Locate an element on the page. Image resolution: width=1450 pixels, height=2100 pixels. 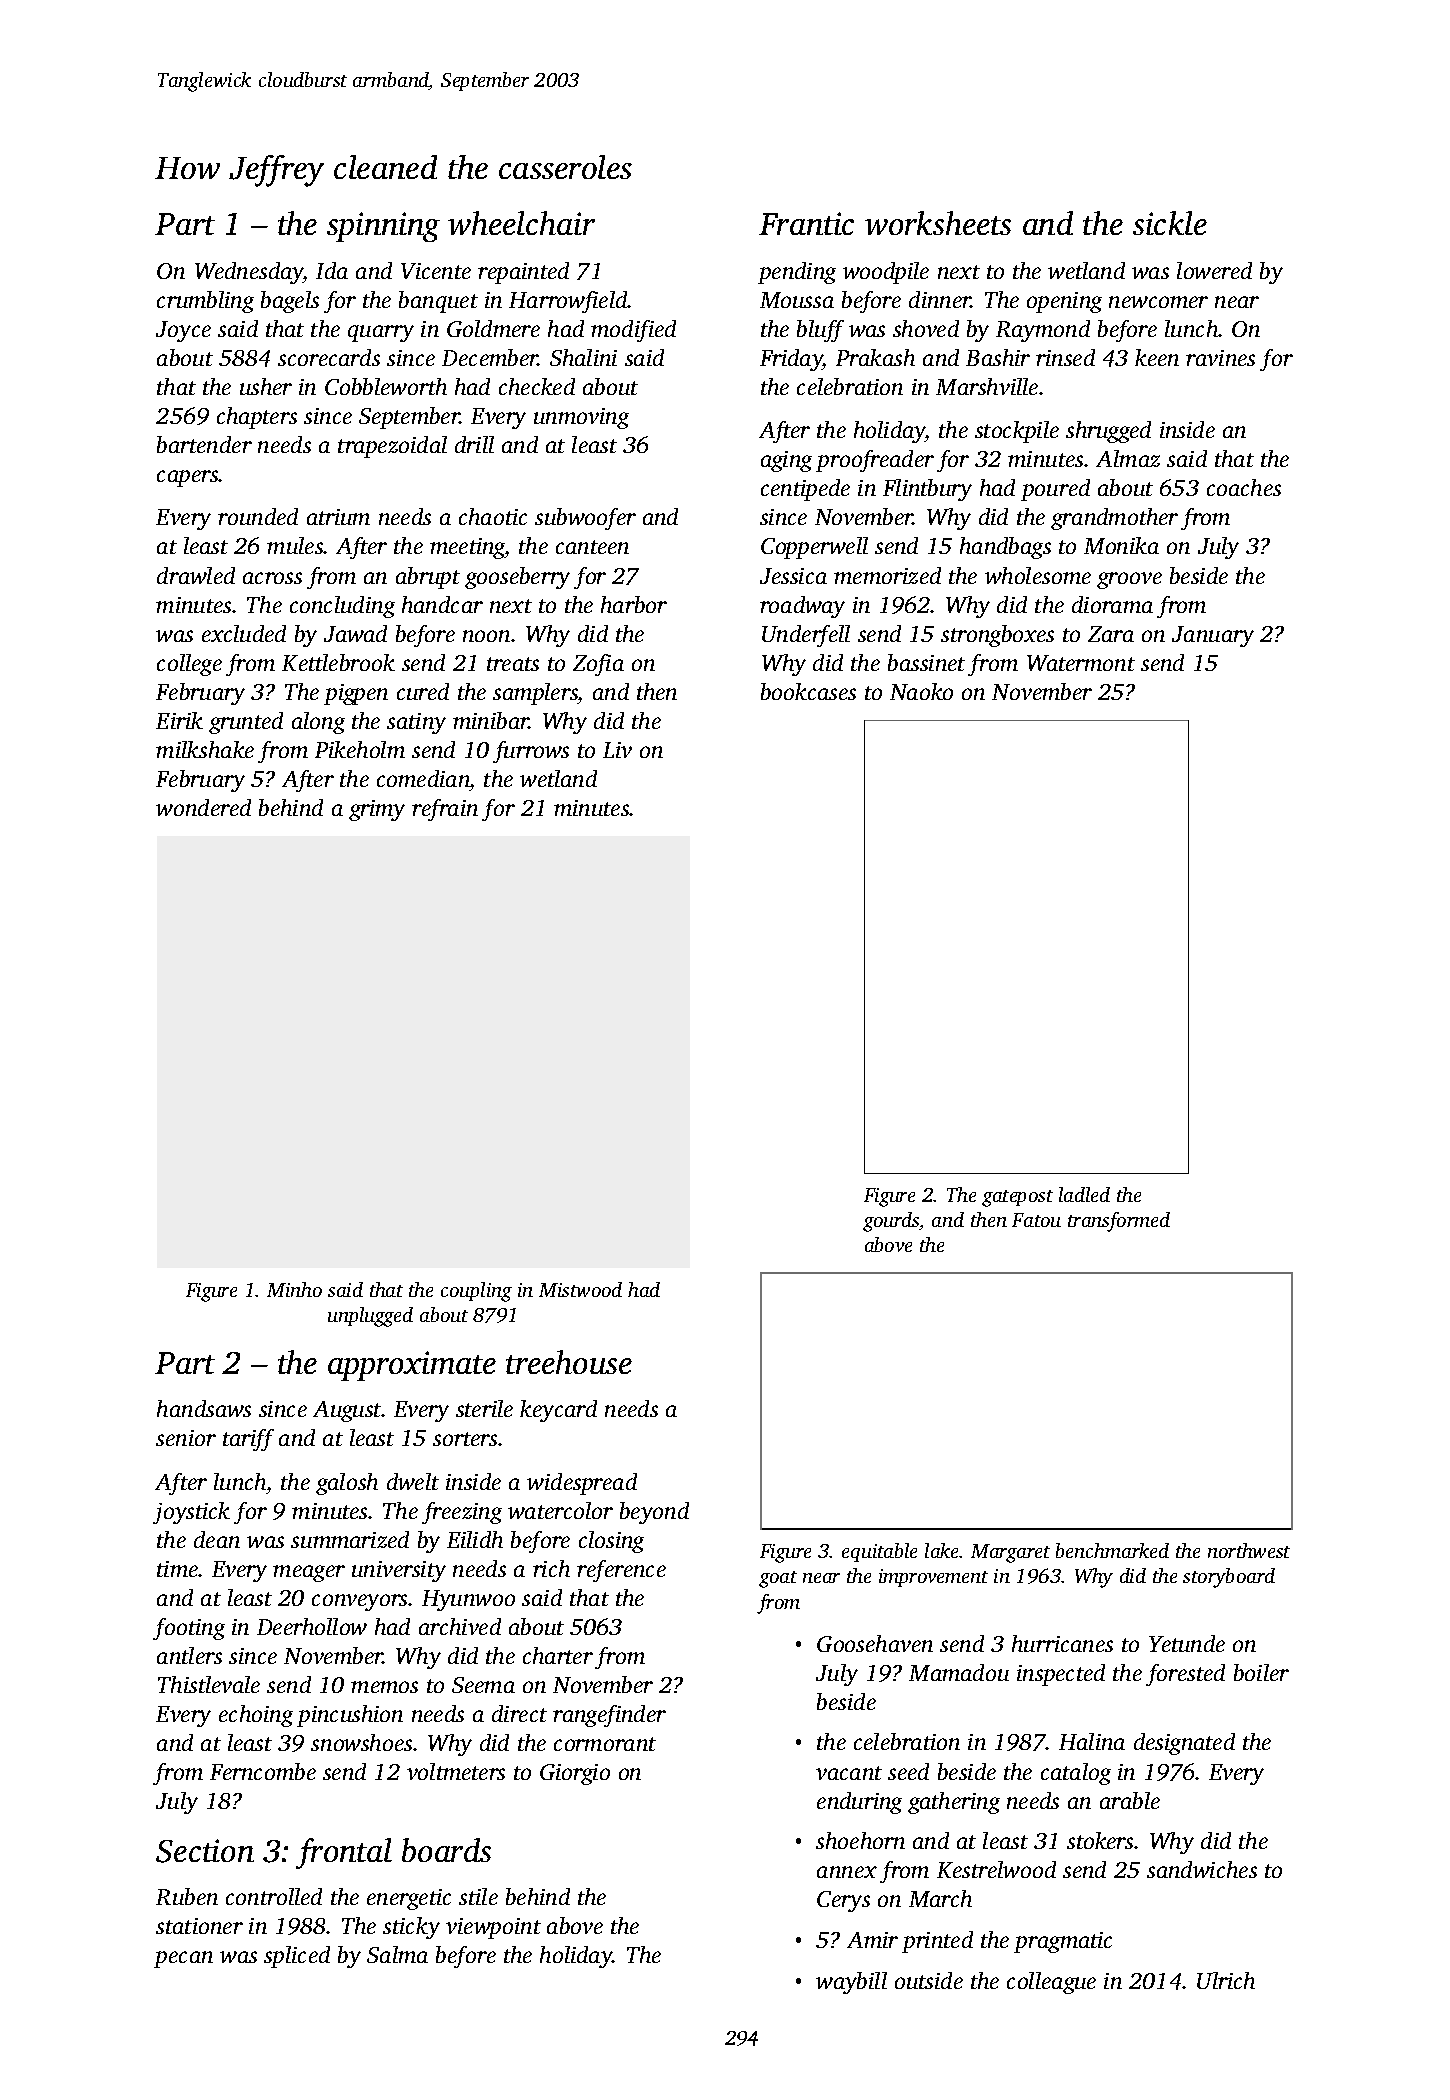
Zofia is located at coordinates (598, 665).
